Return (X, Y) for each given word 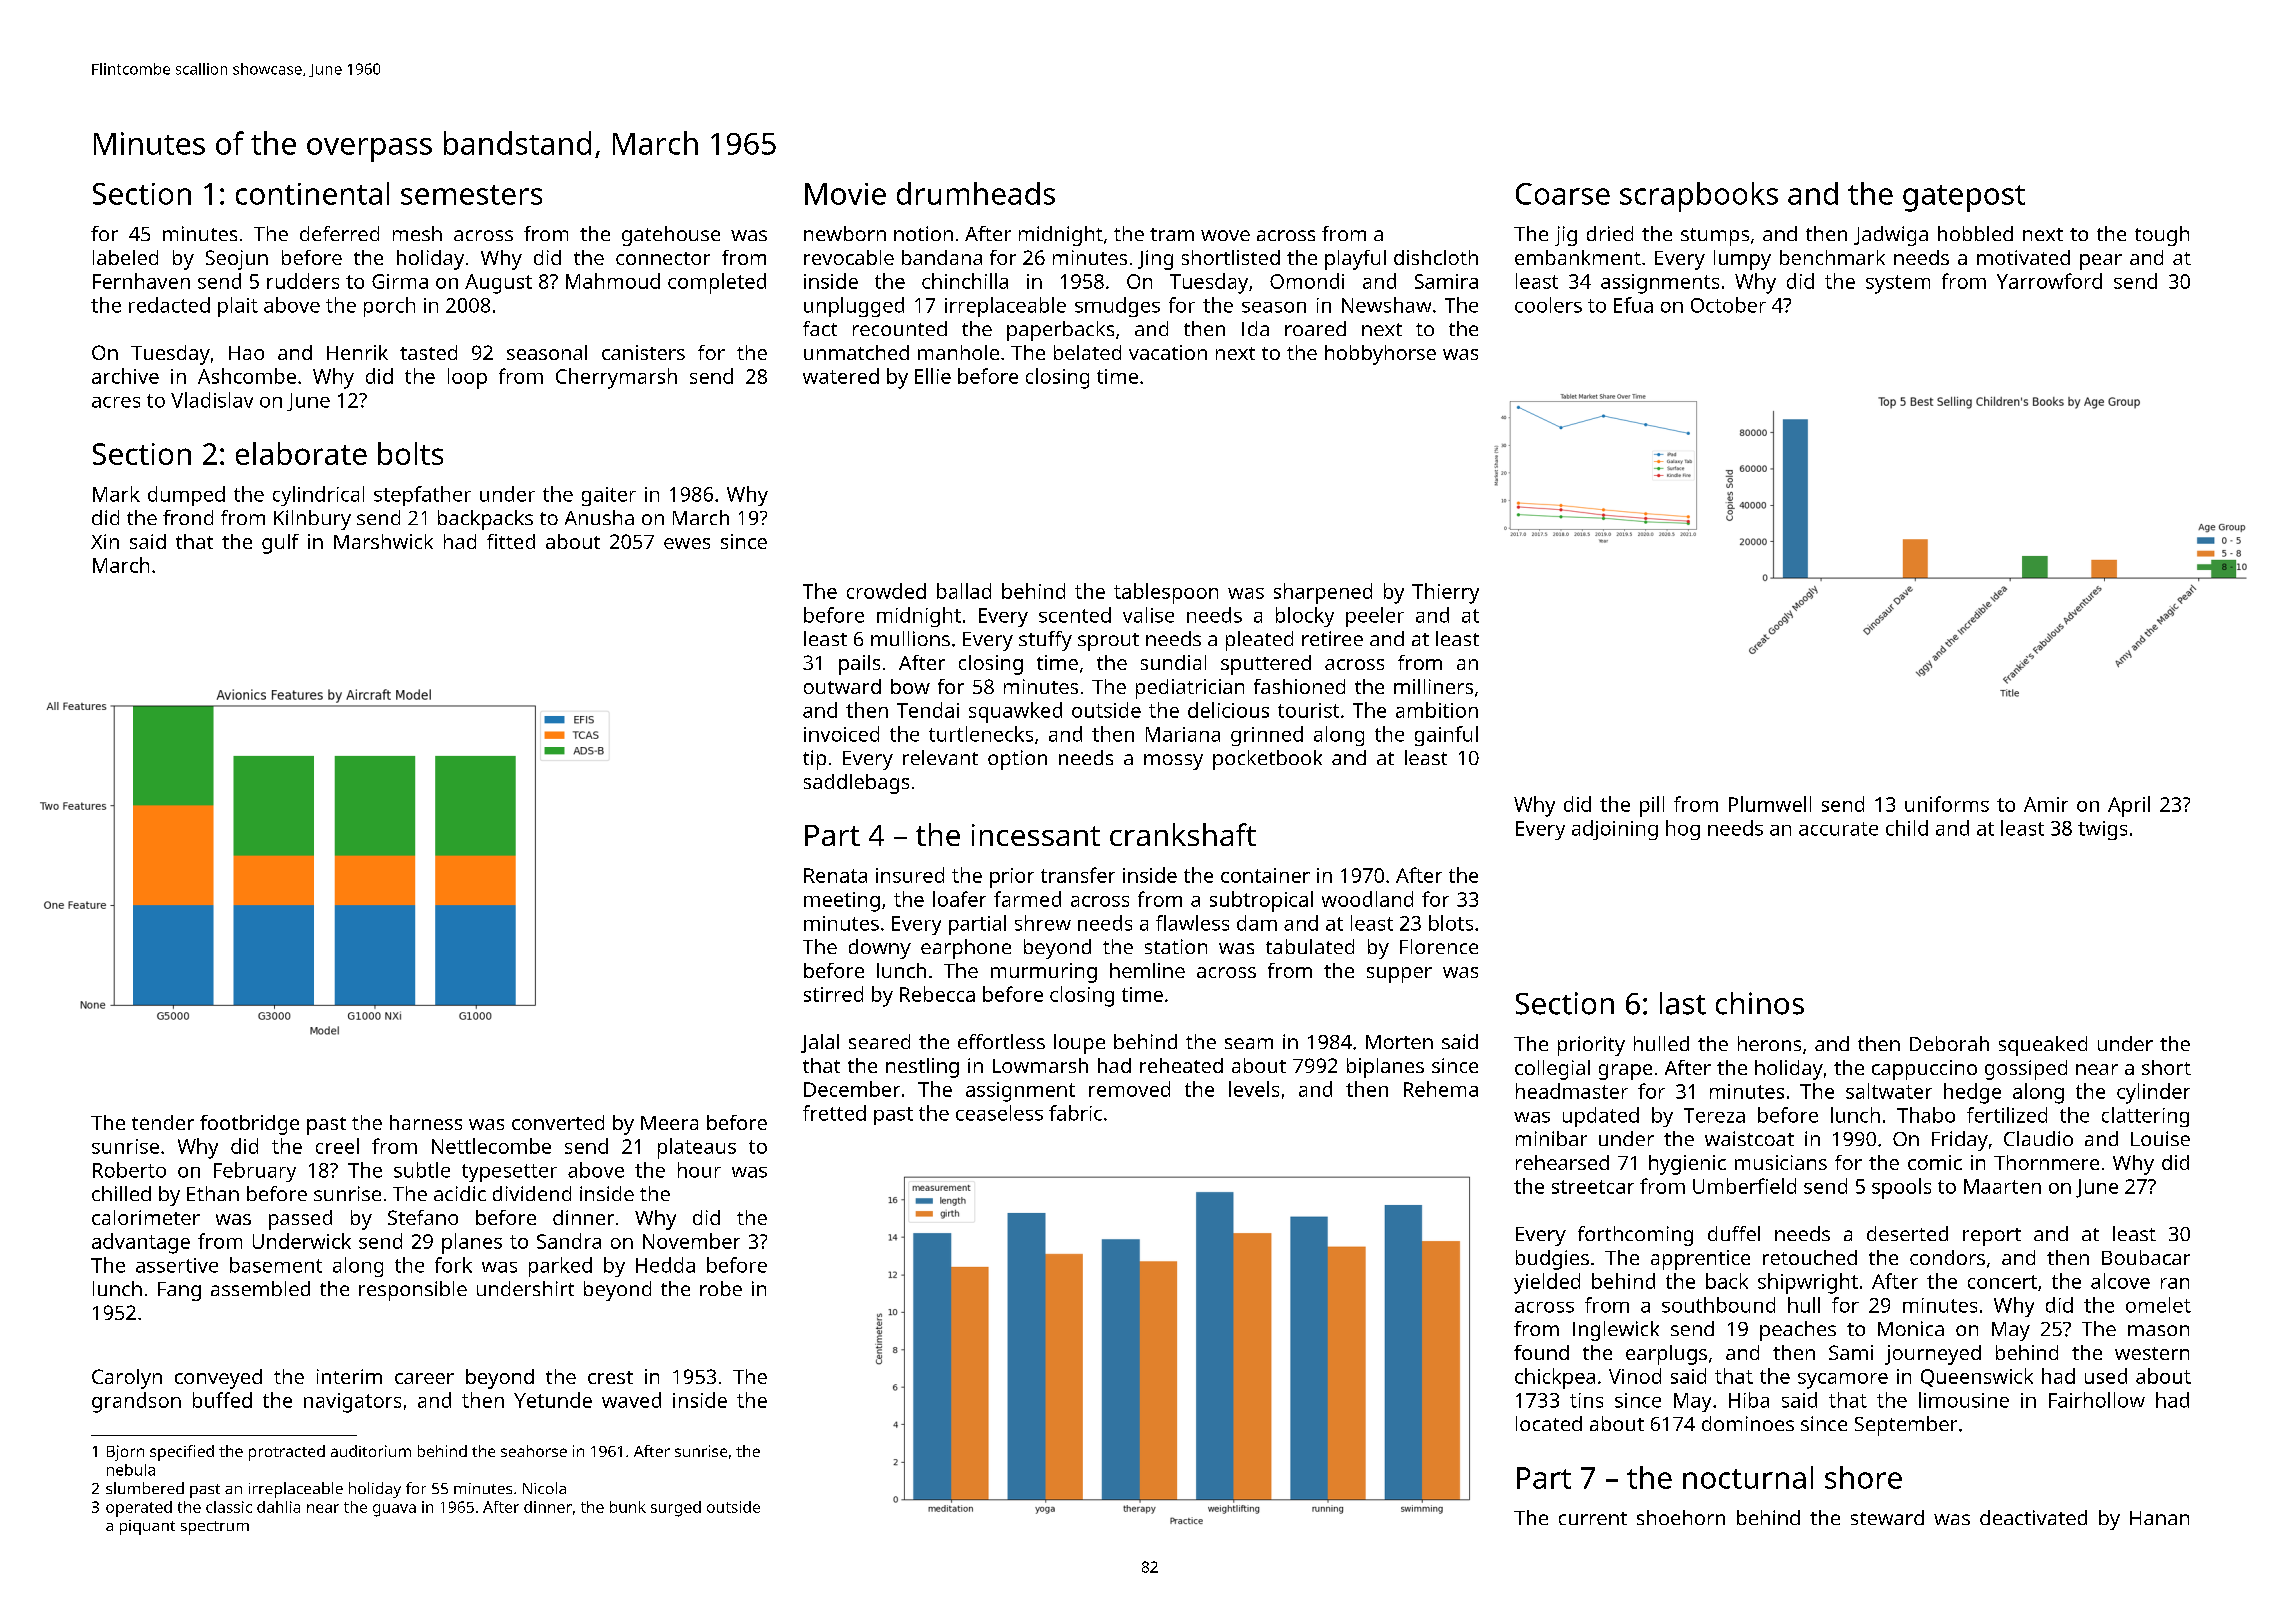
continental (312, 193)
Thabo (1926, 1115)
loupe (1079, 1044)
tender (163, 1122)
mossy (1173, 762)
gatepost (1964, 198)
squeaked (2043, 1046)
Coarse (1563, 194)
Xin (105, 541)
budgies (1552, 1260)
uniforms (1947, 804)
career (424, 1378)
